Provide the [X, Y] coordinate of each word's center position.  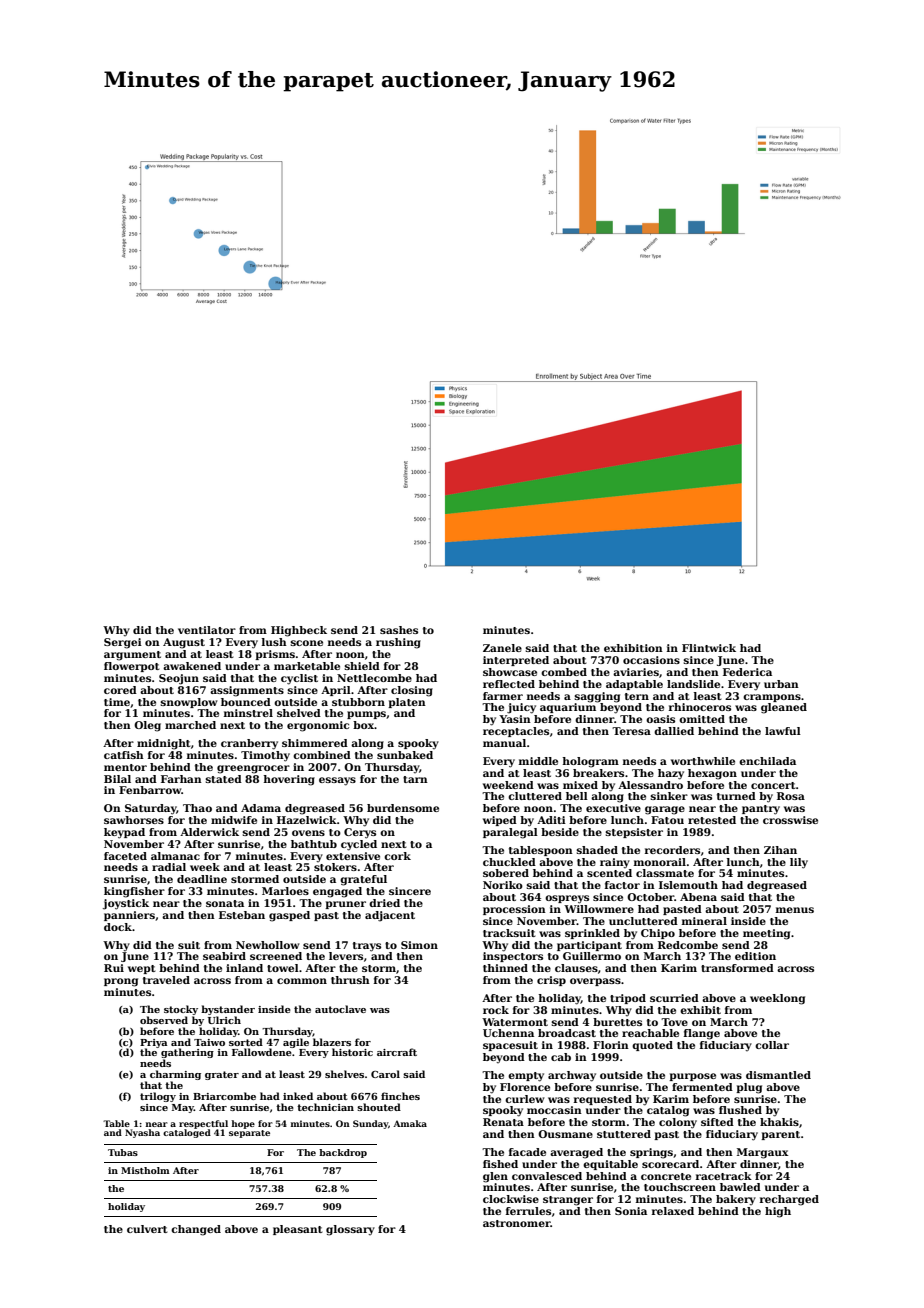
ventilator [207, 630]
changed [196, 1230]
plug [749, 1088]
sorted [246, 1042]
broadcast [567, 1033]
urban [781, 684]
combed [564, 672]
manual [504, 743]
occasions [651, 660]
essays [337, 781]
